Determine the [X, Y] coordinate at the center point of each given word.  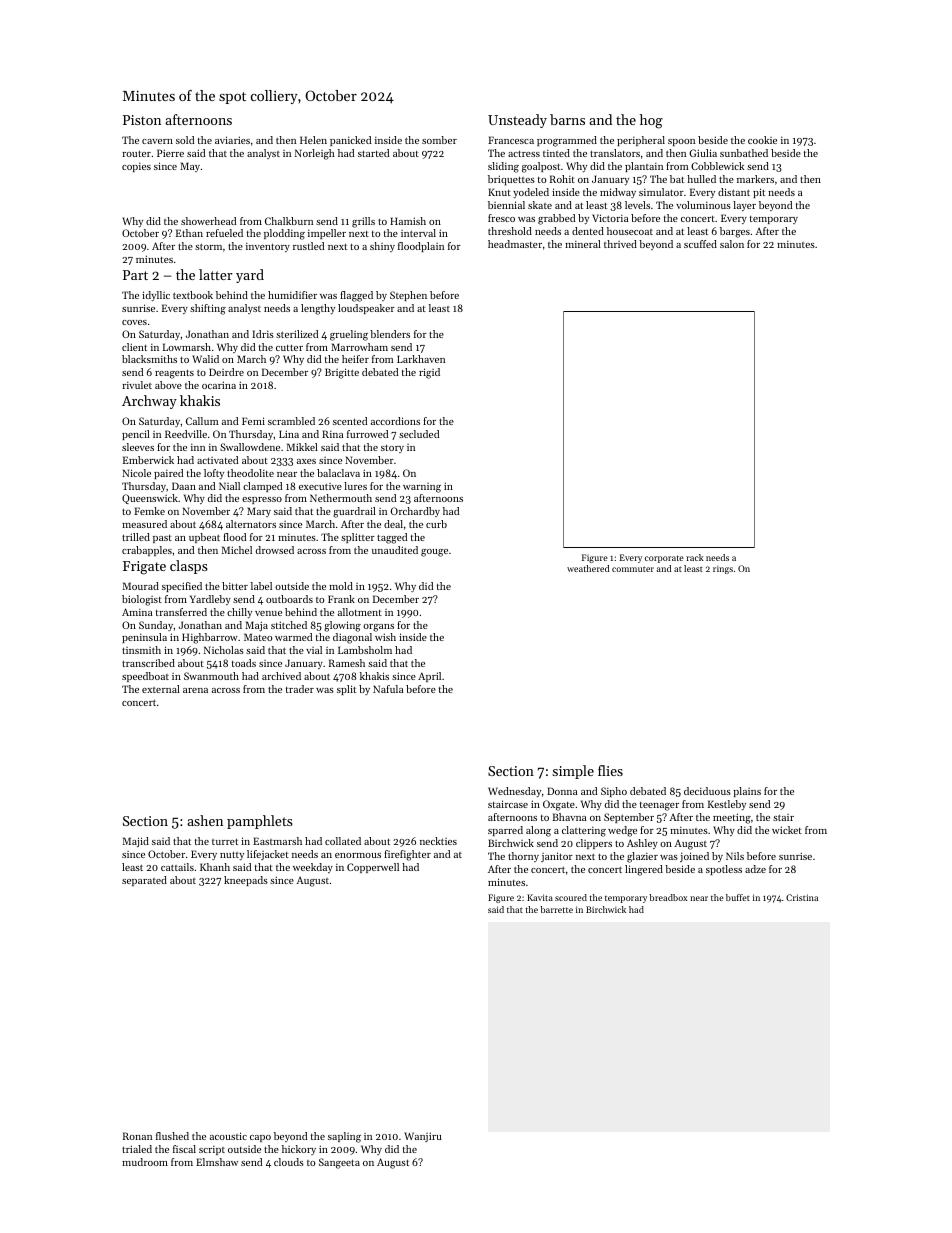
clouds [289, 1162]
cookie [762, 140]
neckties [438, 841]
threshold [510, 231]
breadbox [668, 897]
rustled [308, 246]
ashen [205, 820]
